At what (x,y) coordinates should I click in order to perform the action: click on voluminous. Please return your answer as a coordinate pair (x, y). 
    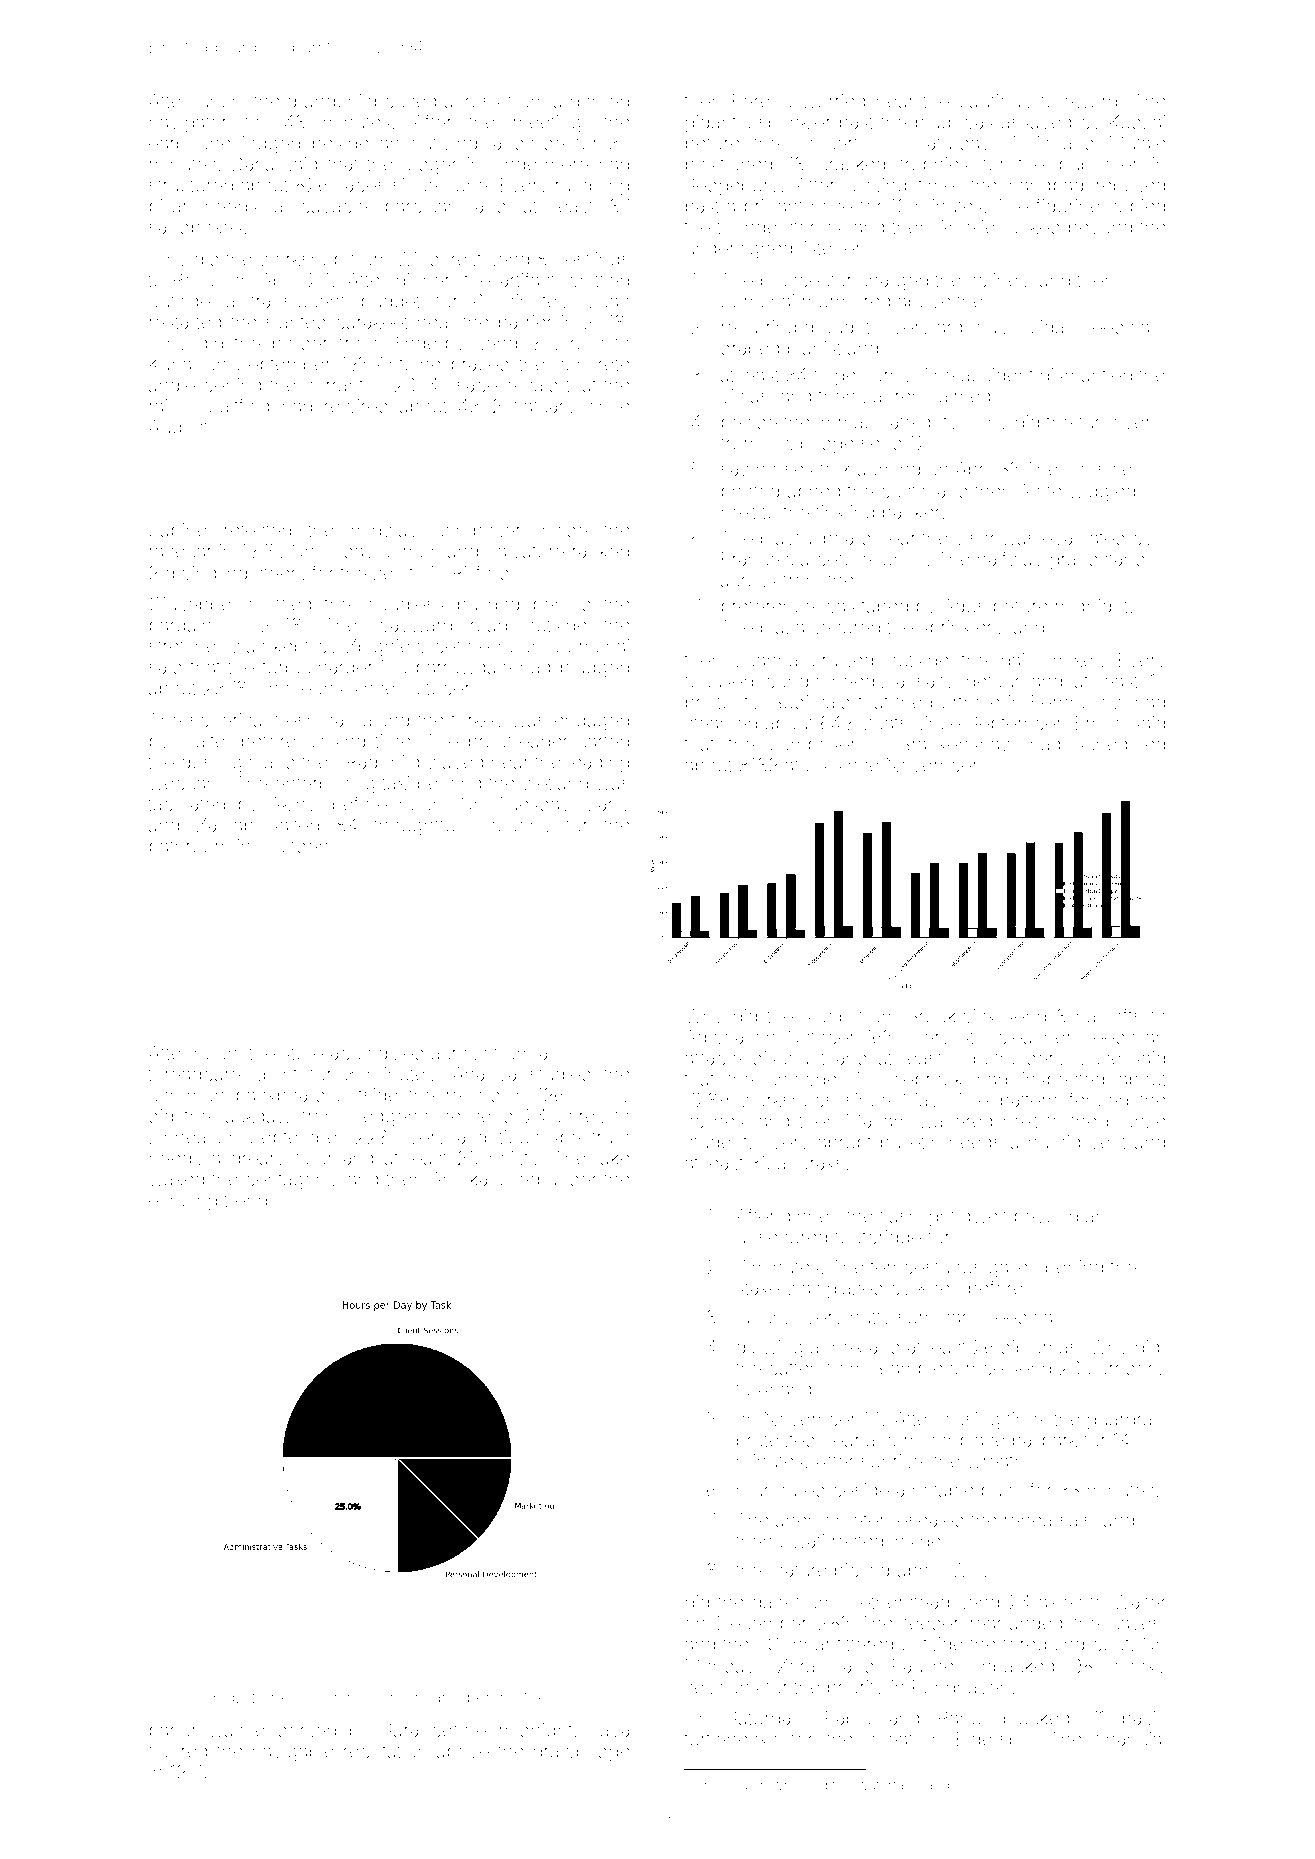
    Looking at the image, I should click on (339, 1697).
